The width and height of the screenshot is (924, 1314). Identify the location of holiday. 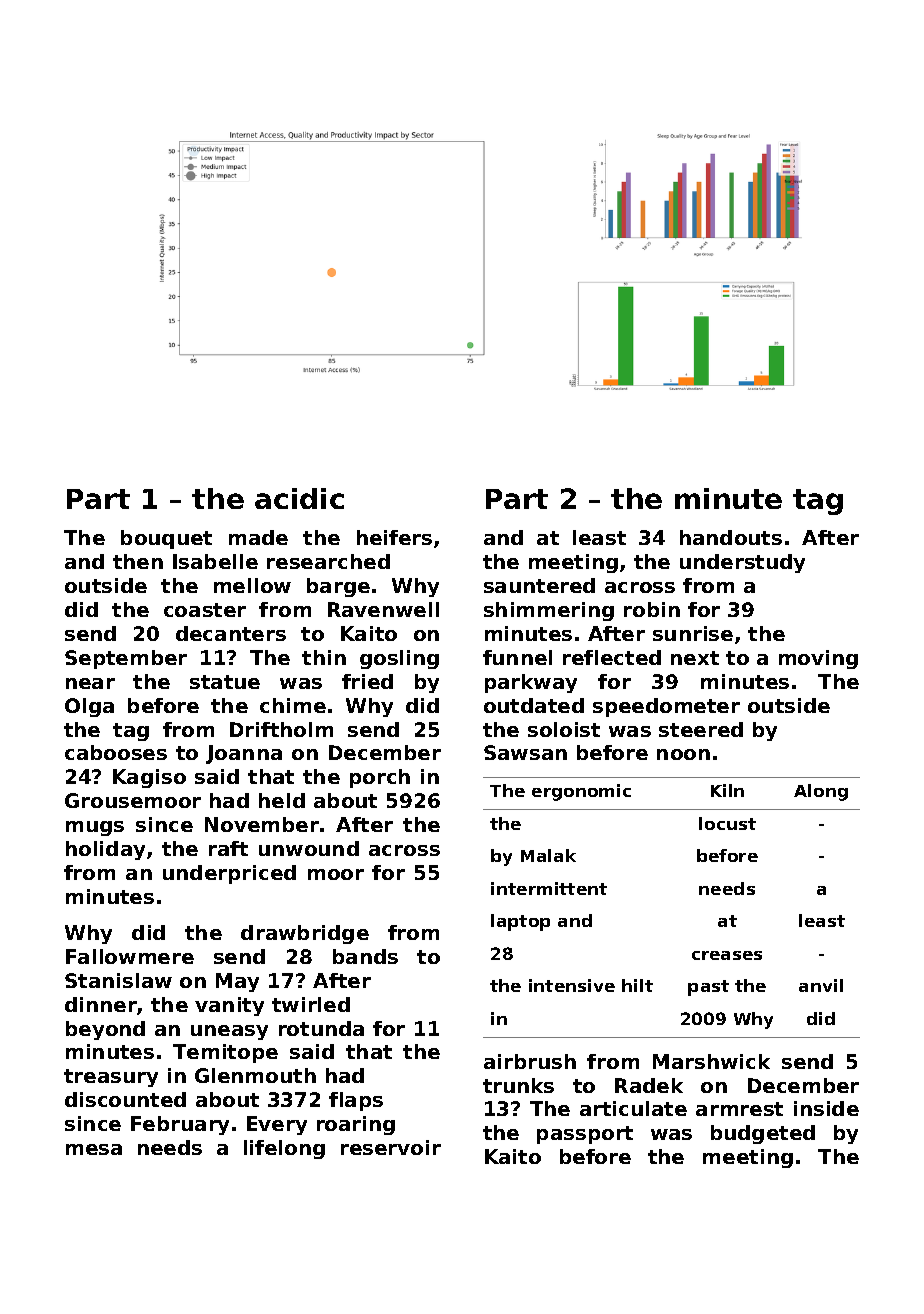
(105, 850).
